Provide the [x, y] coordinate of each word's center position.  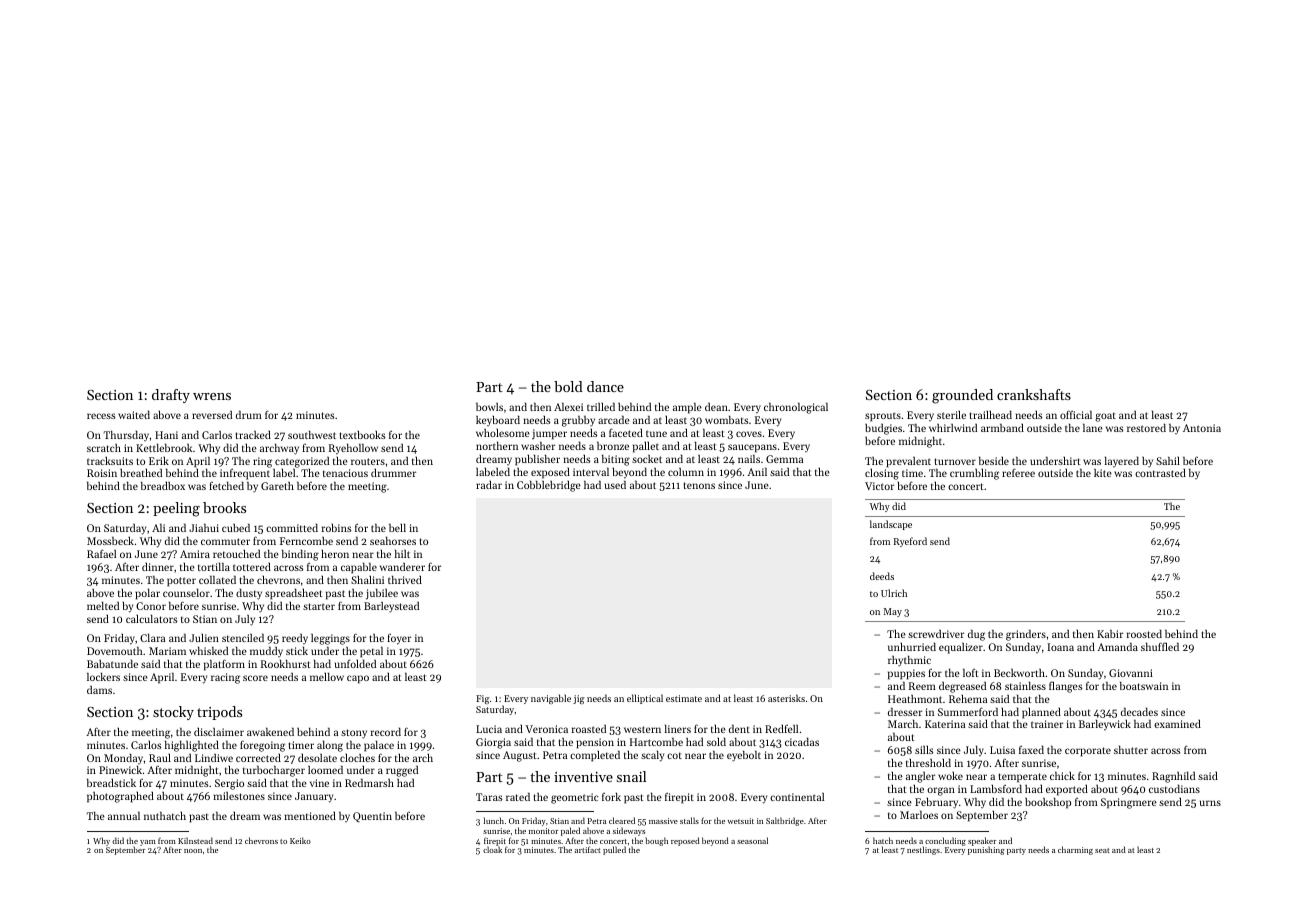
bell [397, 528]
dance [605, 386]
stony [354, 734]
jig [578, 699]
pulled [614, 851]
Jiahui [204, 528]
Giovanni [1131, 673]
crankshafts [1034, 394]
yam [148, 843]
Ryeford [910, 542]
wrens [212, 396]
